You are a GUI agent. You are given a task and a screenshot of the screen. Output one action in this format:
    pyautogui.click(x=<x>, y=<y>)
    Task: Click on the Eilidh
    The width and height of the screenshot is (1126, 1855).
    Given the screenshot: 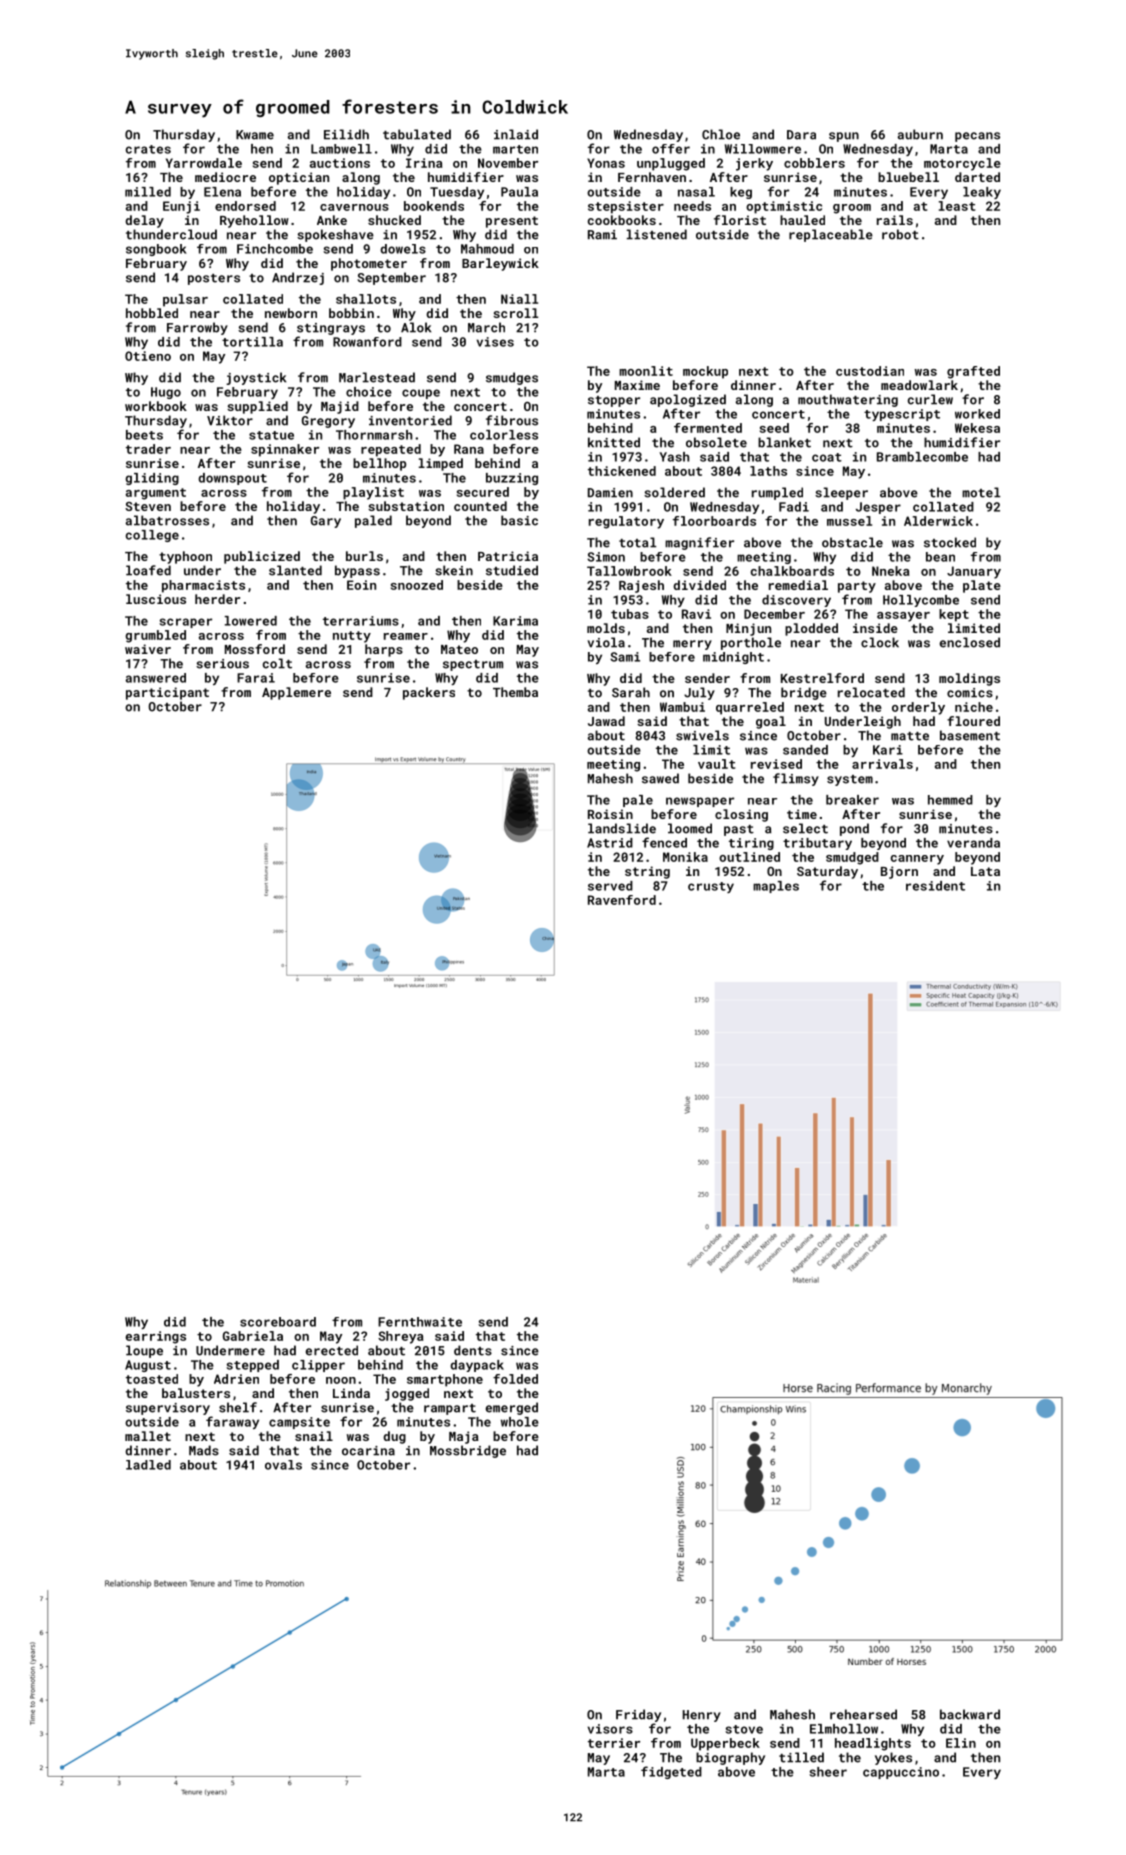 What is the action you would take?
    pyautogui.click(x=346, y=134)
